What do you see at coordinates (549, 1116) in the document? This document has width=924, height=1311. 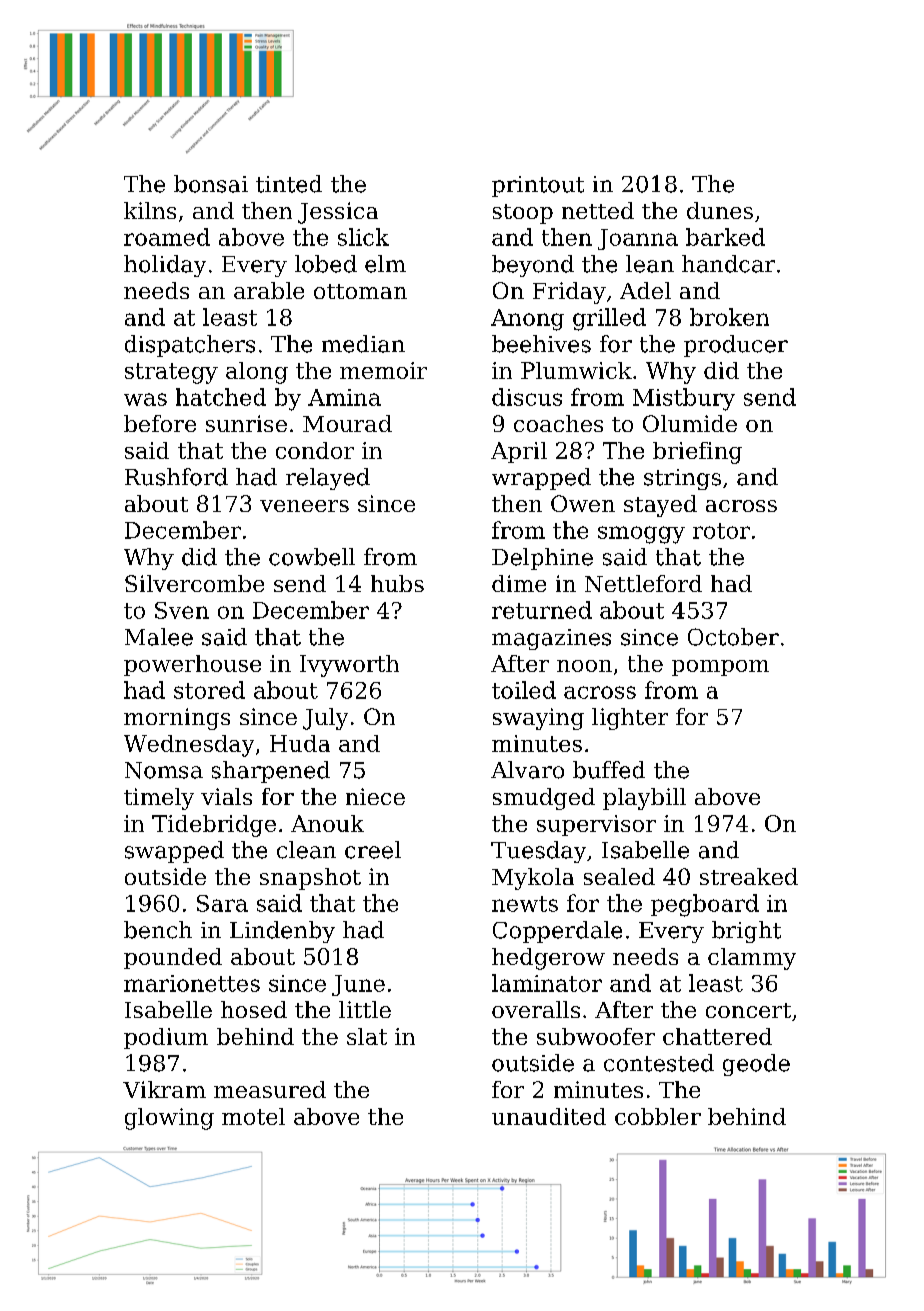 I see `unaudited` at bounding box center [549, 1116].
